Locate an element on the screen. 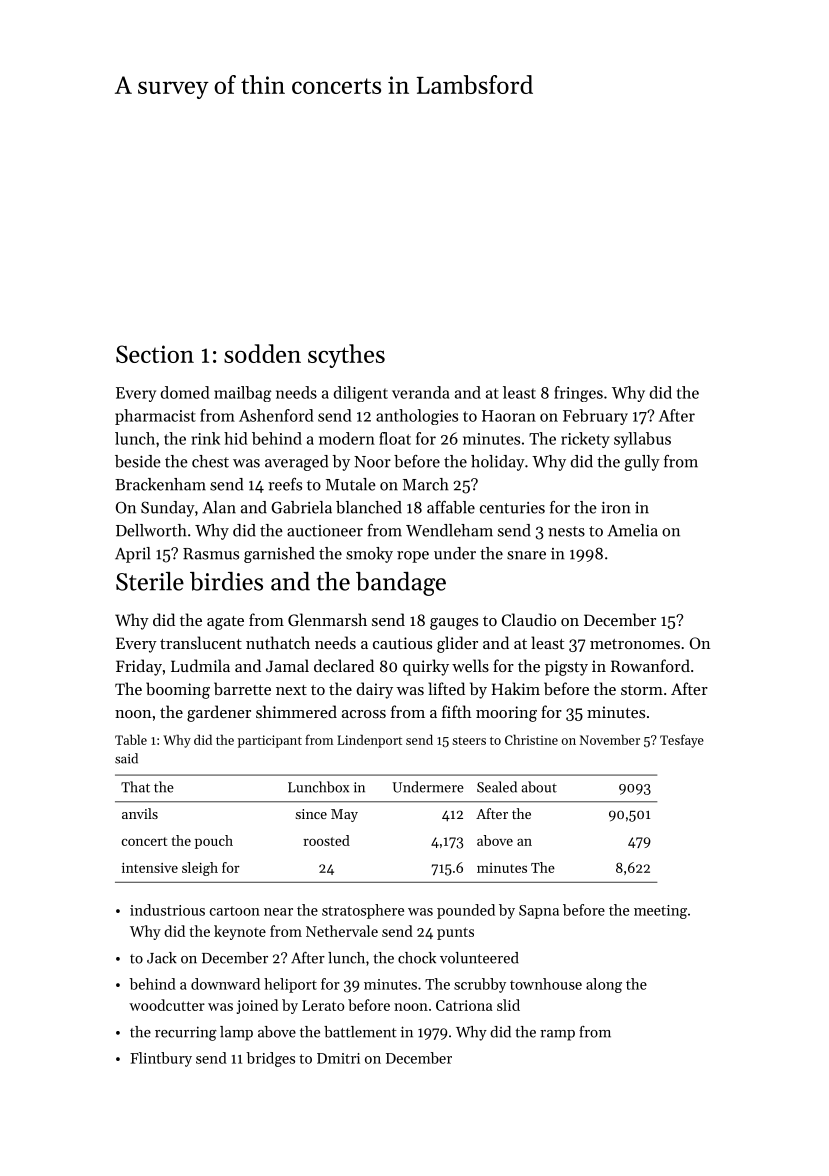 Image resolution: width=829 pixels, height=1176 pixels. May is located at coordinates (344, 815).
